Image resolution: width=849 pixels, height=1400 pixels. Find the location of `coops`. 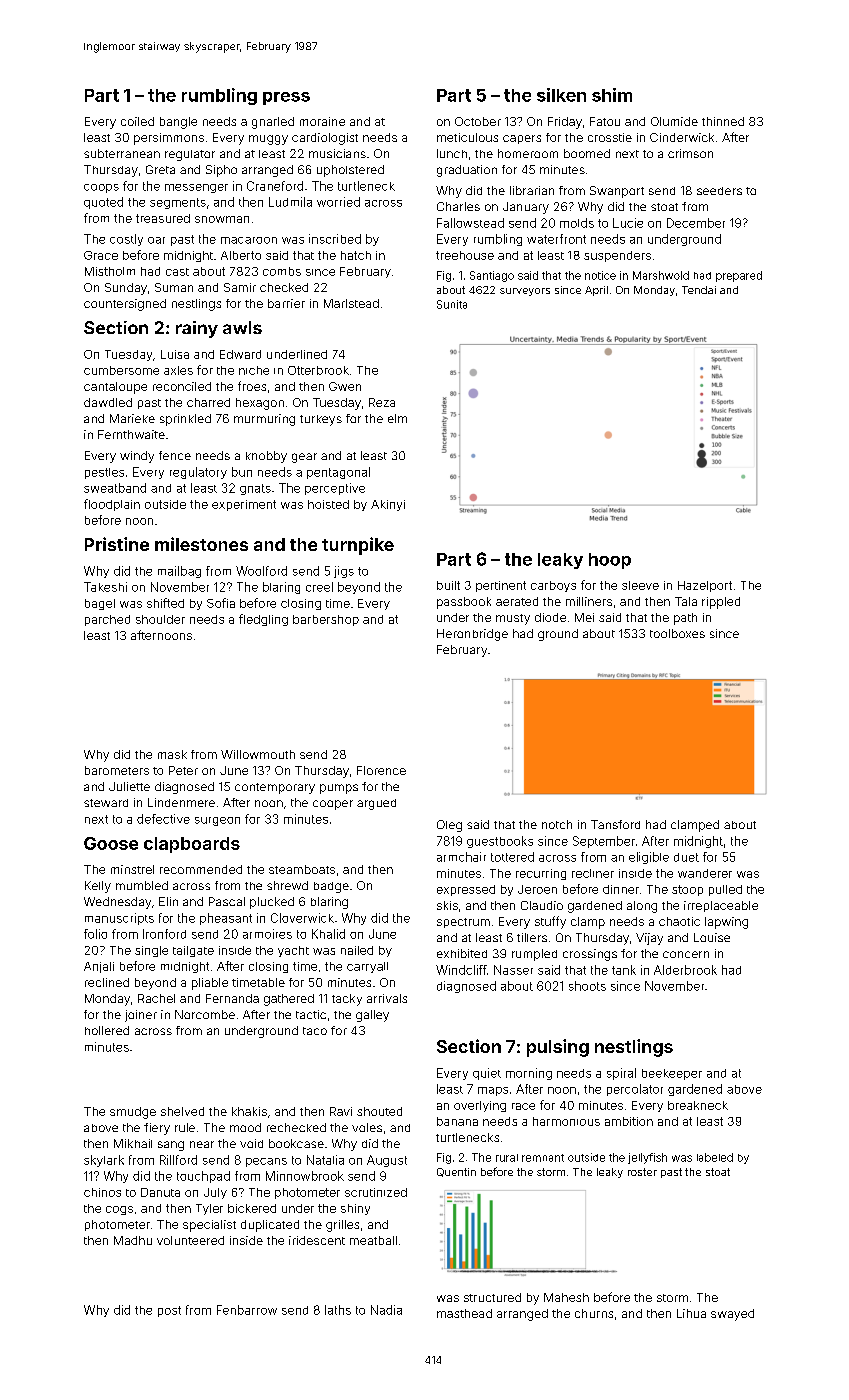

coops is located at coordinates (101, 188).
